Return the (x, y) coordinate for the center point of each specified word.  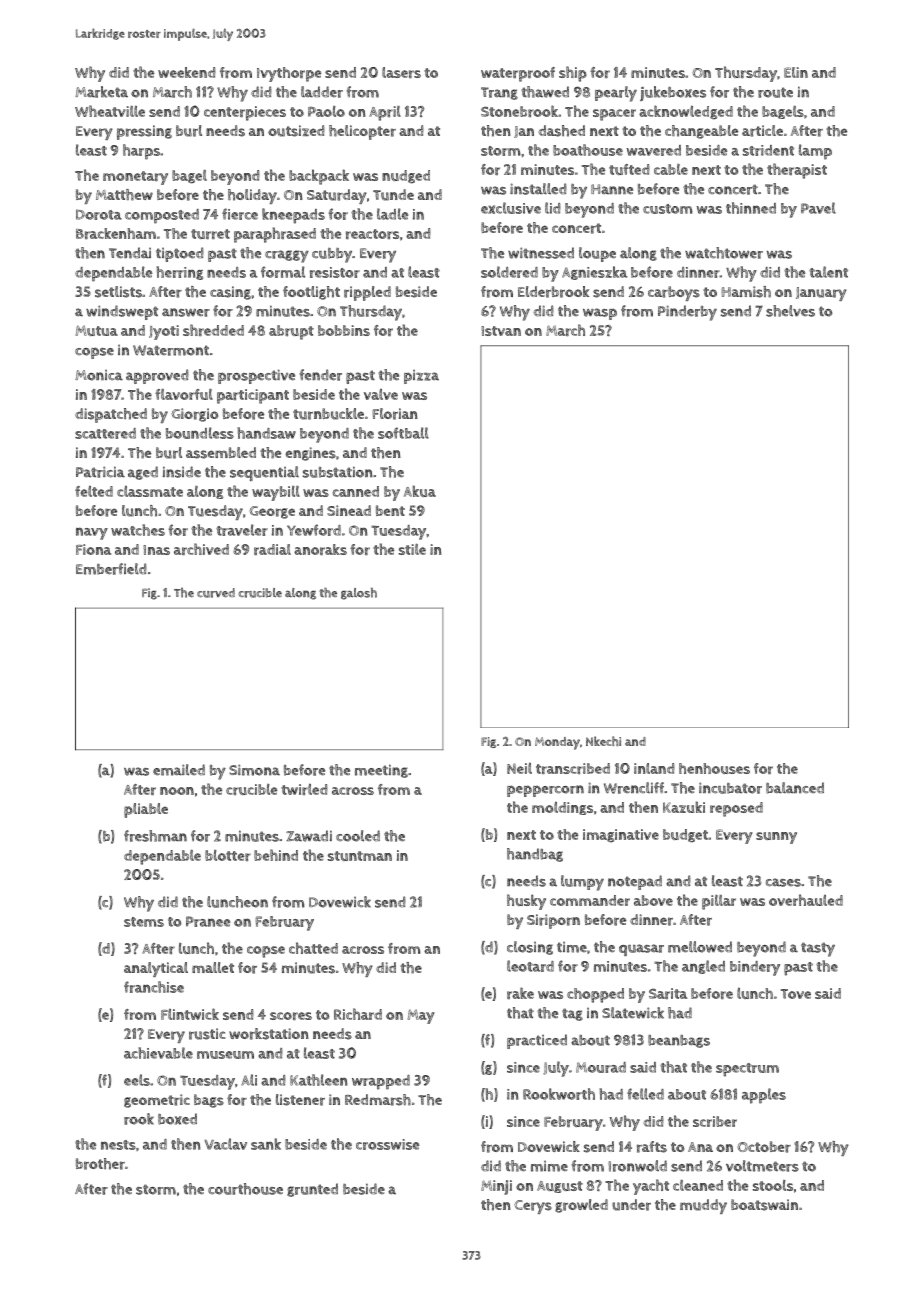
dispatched (111, 415)
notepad (635, 882)
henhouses (714, 768)
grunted (312, 1190)
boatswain (764, 1205)
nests (118, 1145)
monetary (135, 178)
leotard (530, 966)
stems (144, 922)
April (385, 113)
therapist (797, 171)
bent (390, 510)
